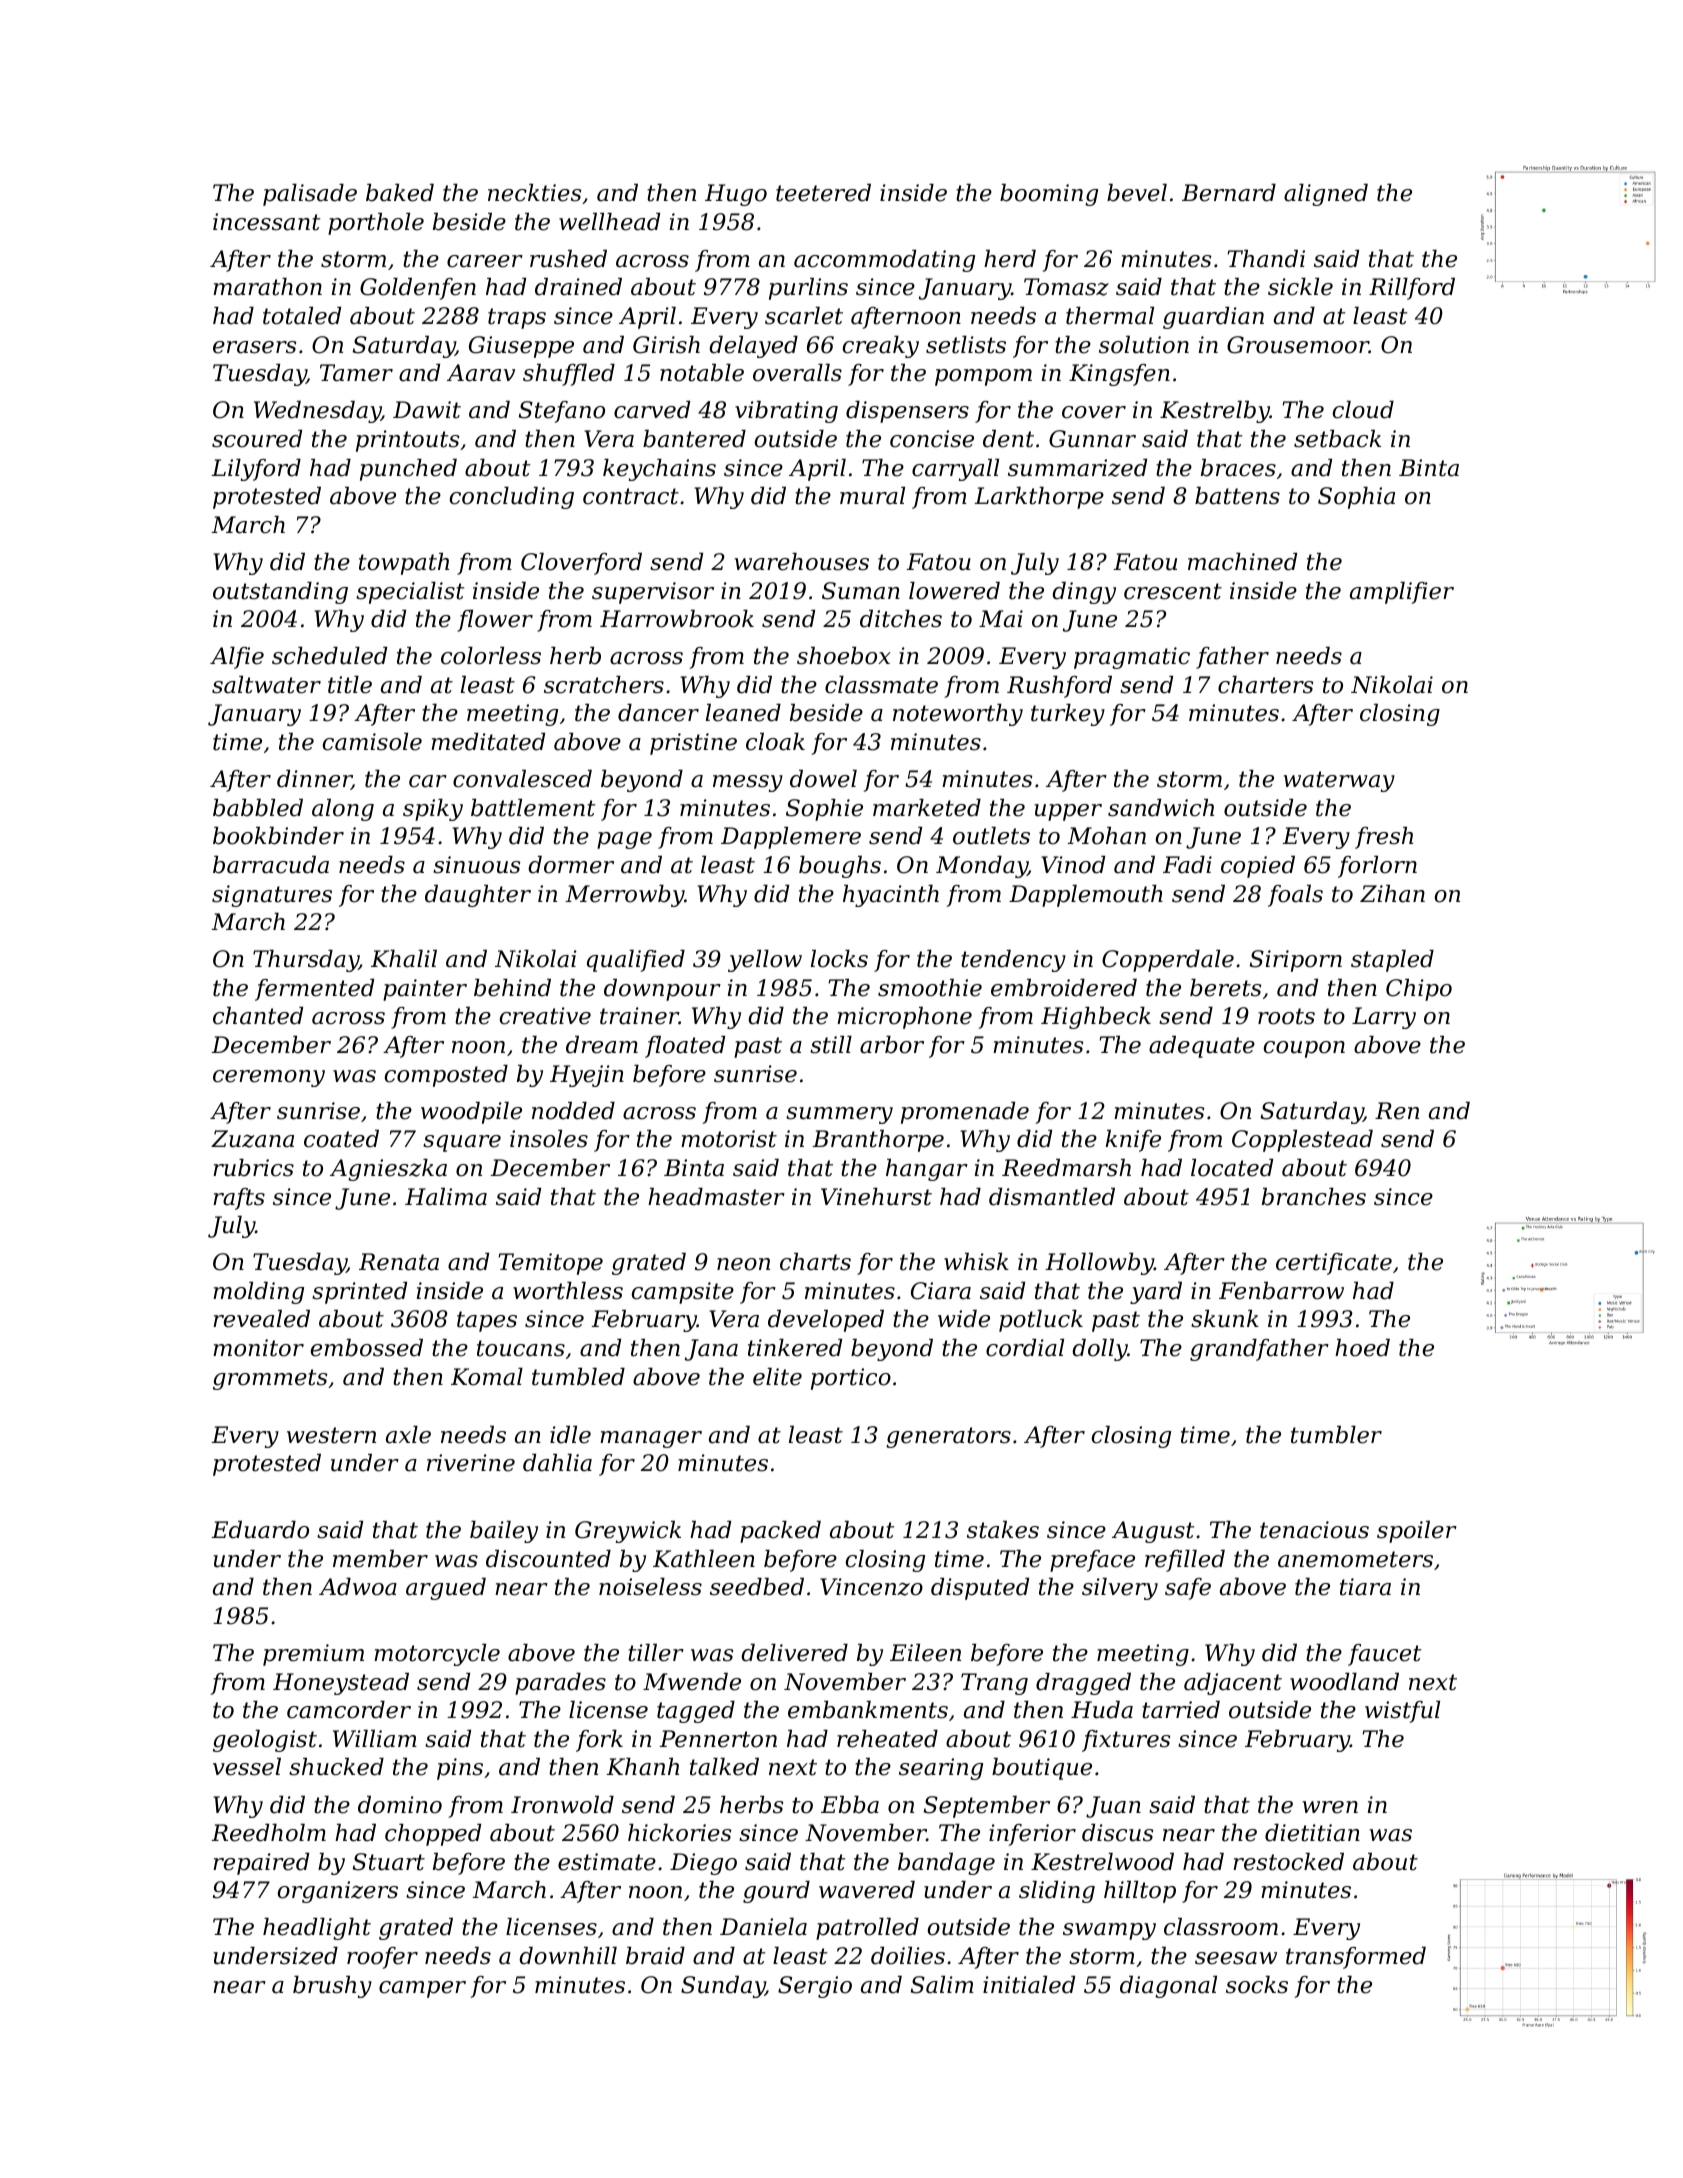  What do you see at coordinates (652, 410) in the page?
I see `carved` at bounding box center [652, 410].
